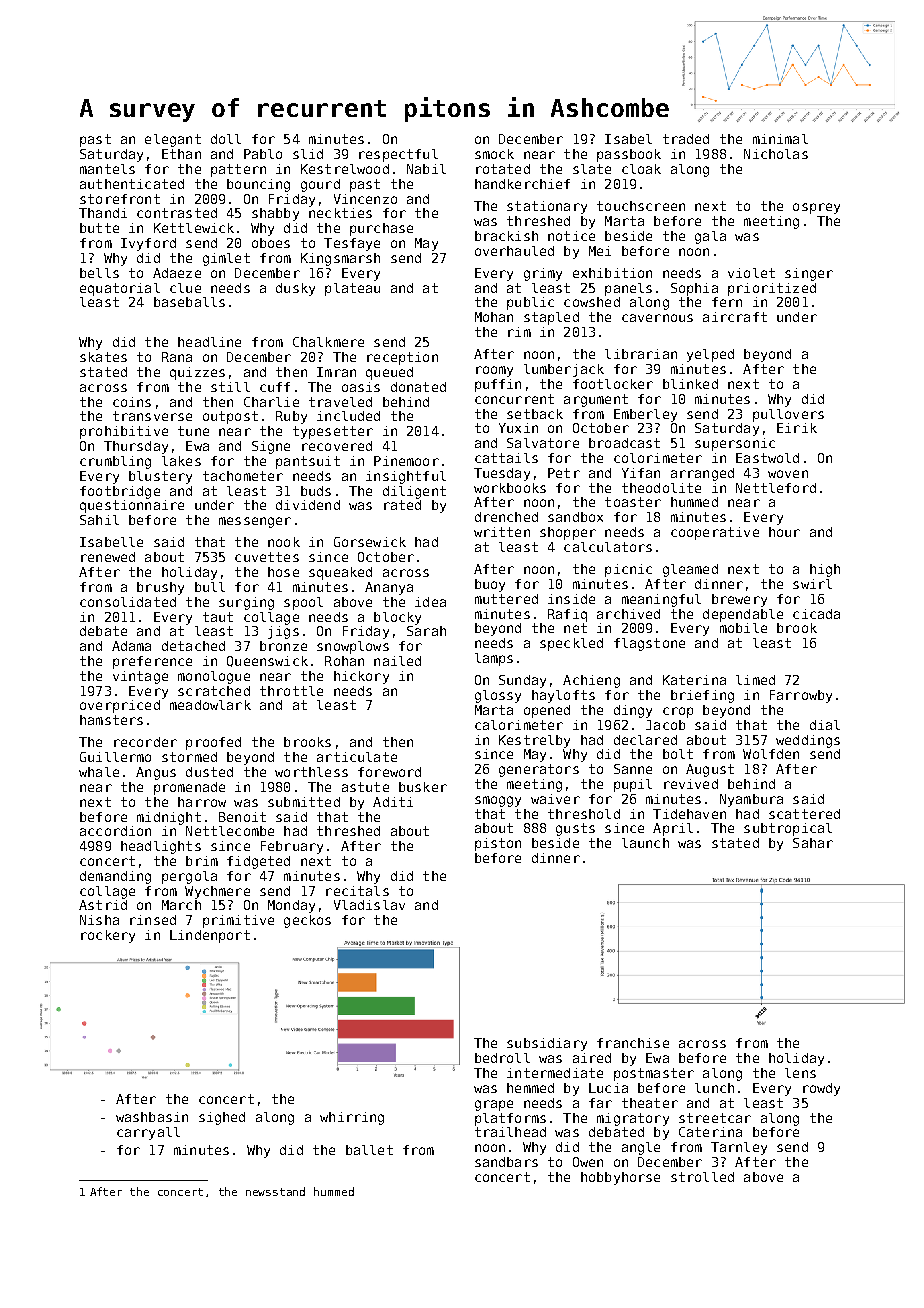 Image resolution: width=924 pixels, height=1308 pixels. Describe the element at coordinates (275, 214) in the screenshot. I see `shabby` at that location.
